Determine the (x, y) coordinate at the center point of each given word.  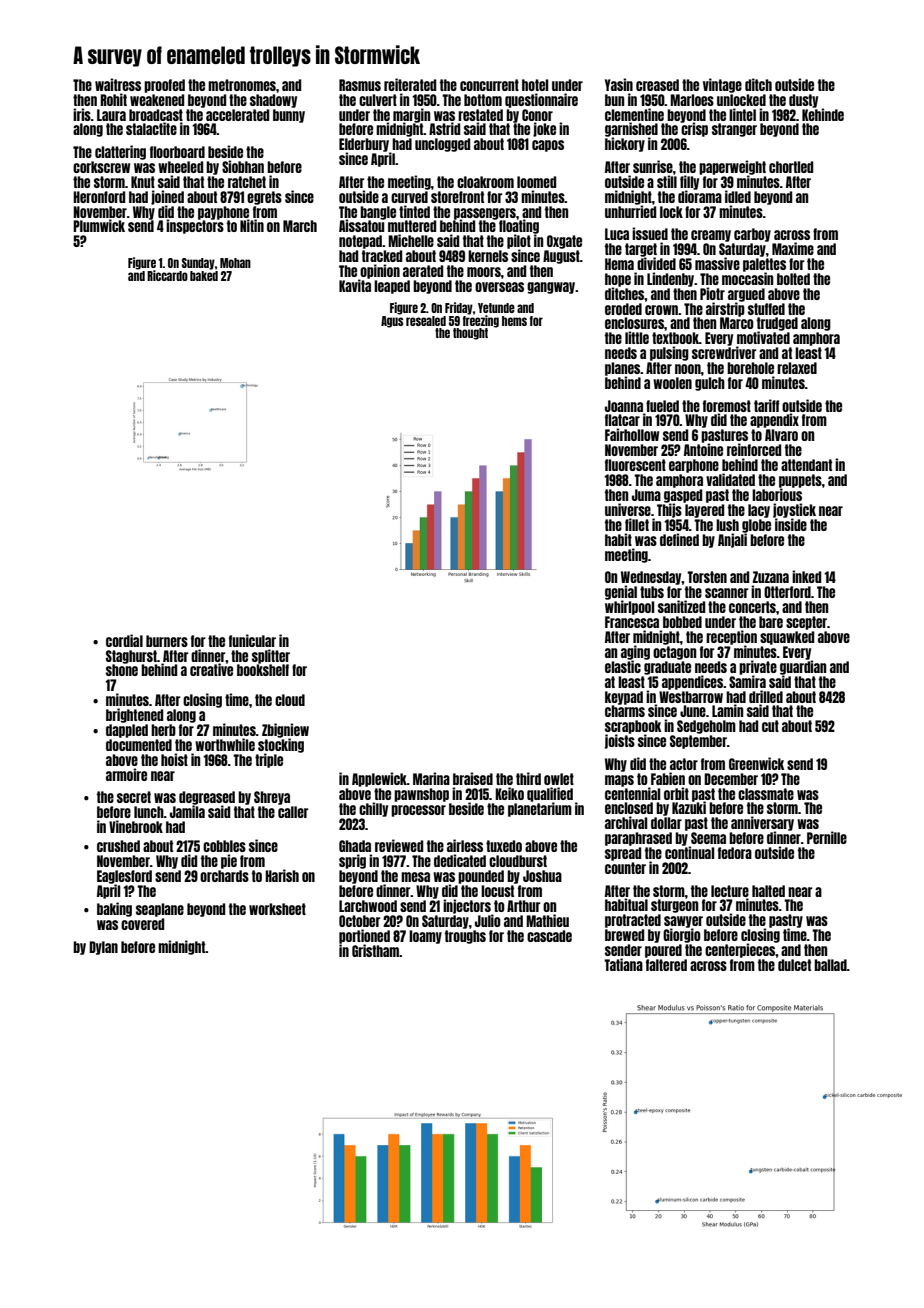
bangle (378, 213)
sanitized (681, 606)
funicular (252, 640)
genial (621, 592)
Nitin (252, 225)
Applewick (379, 779)
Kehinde (823, 114)
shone (122, 670)
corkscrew (101, 167)
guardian (803, 667)
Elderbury (365, 145)
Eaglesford (124, 877)
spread (623, 854)
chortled (791, 167)
